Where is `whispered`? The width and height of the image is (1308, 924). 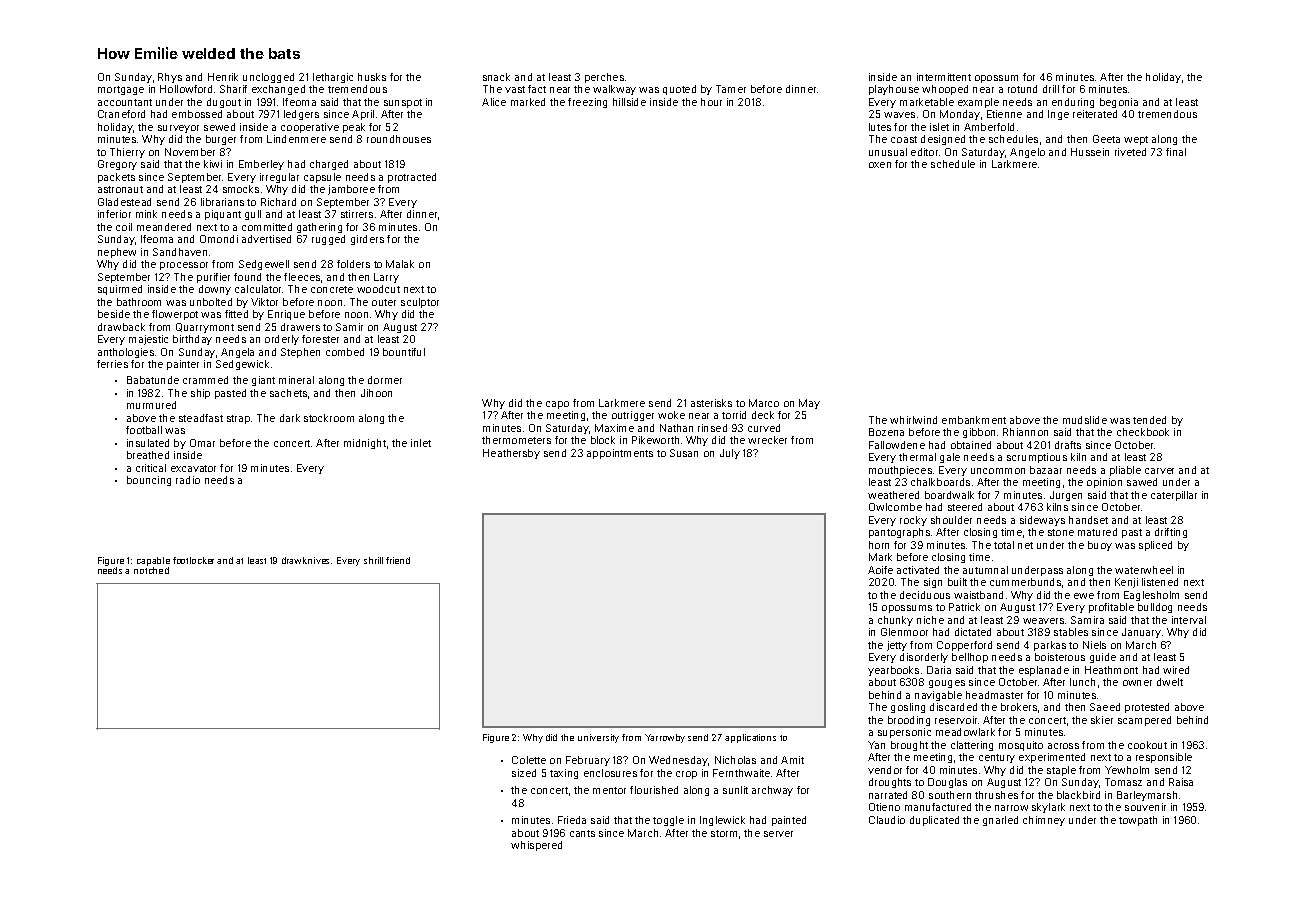 whispered is located at coordinates (536, 846).
